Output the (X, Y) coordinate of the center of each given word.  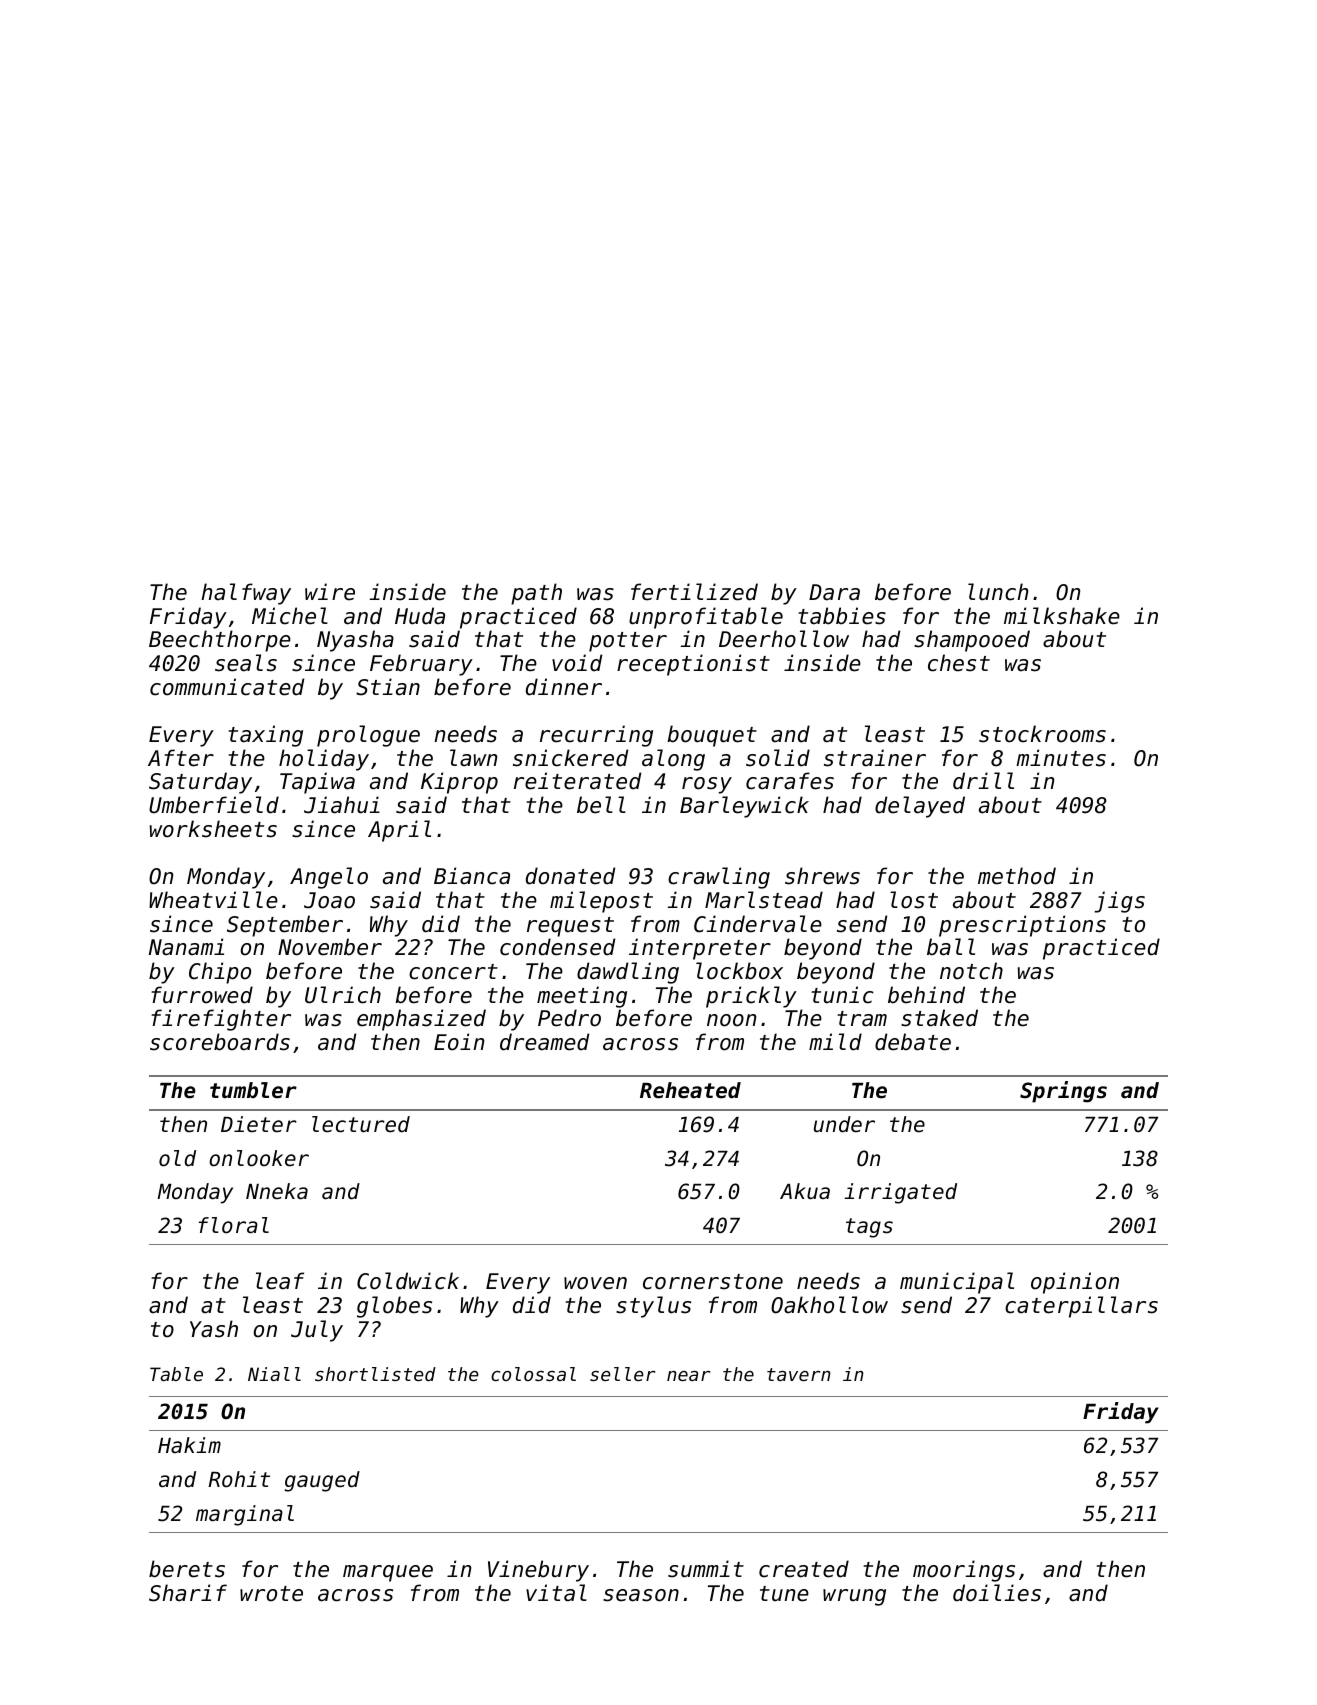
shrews (822, 876)
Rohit (239, 1479)
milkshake (1062, 616)
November (330, 947)
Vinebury (538, 1571)
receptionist (693, 665)
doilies (997, 1593)
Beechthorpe (220, 641)
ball (951, 947)
